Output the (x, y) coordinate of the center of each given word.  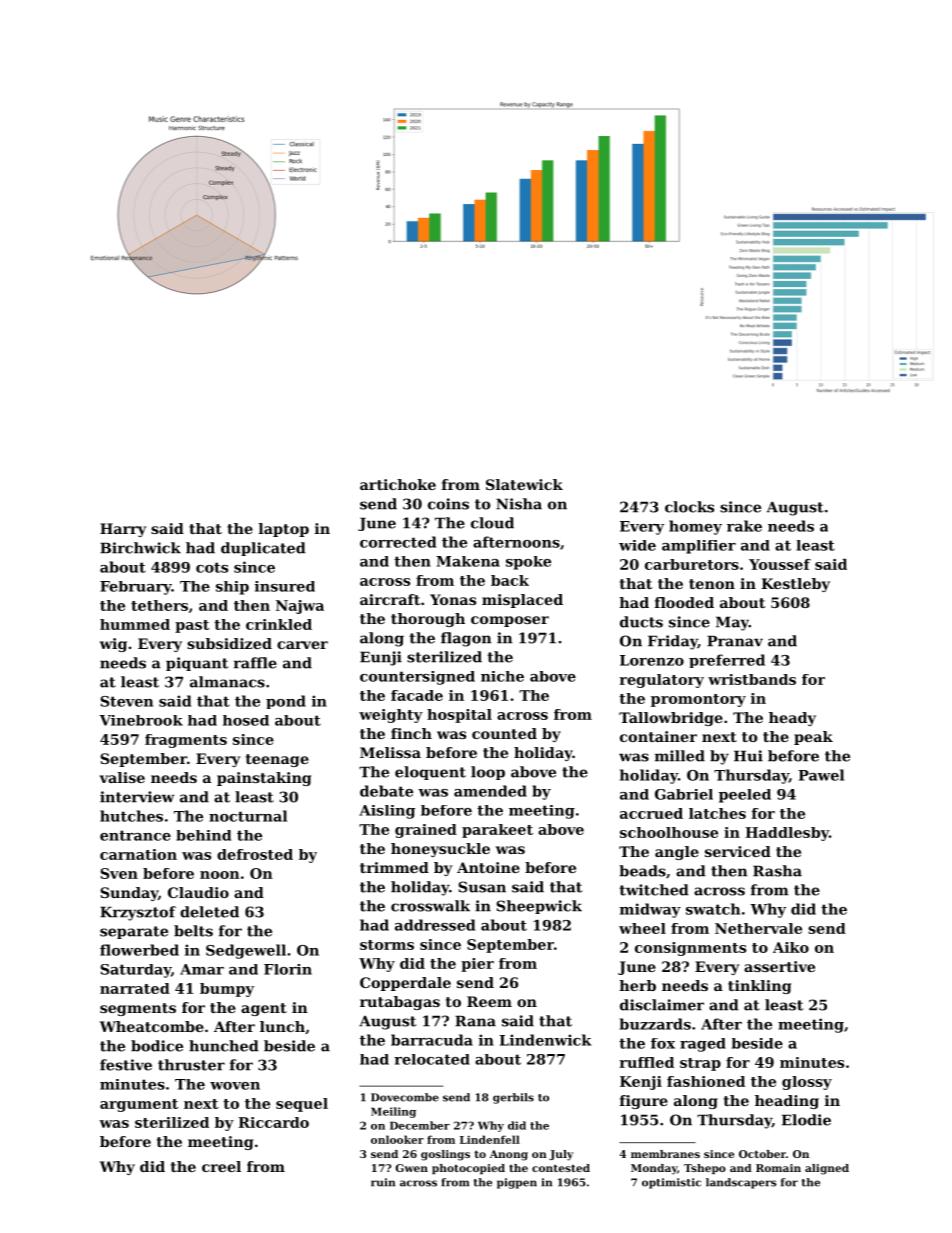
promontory (698, 700)
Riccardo (274, 1122)
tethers (159, 605)
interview (137, 797)
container (658, 736)
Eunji (381, 658)
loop (488, 773)
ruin (383, 1182)
